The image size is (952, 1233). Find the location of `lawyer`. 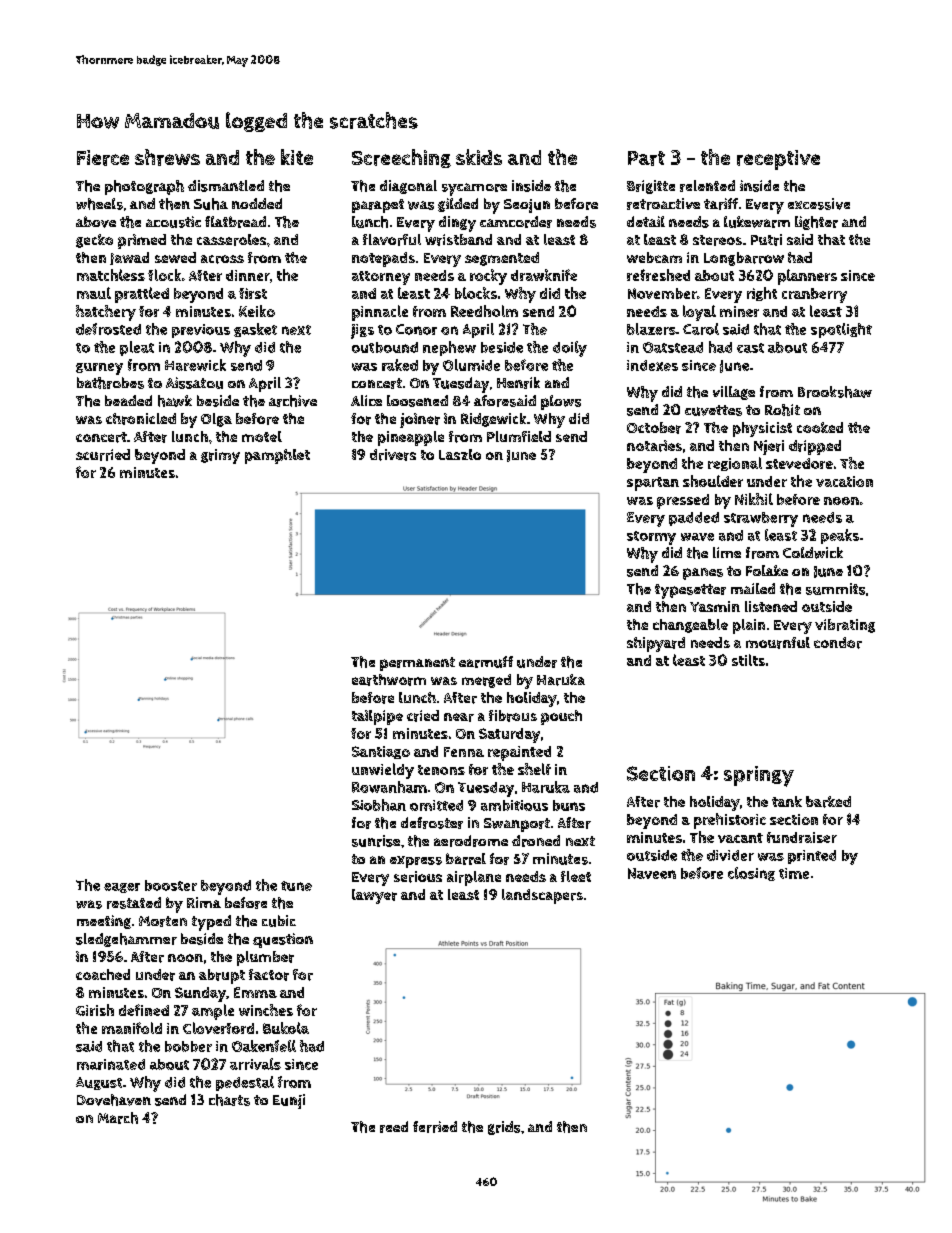

lawyer is located at coordinates (374, 896).
